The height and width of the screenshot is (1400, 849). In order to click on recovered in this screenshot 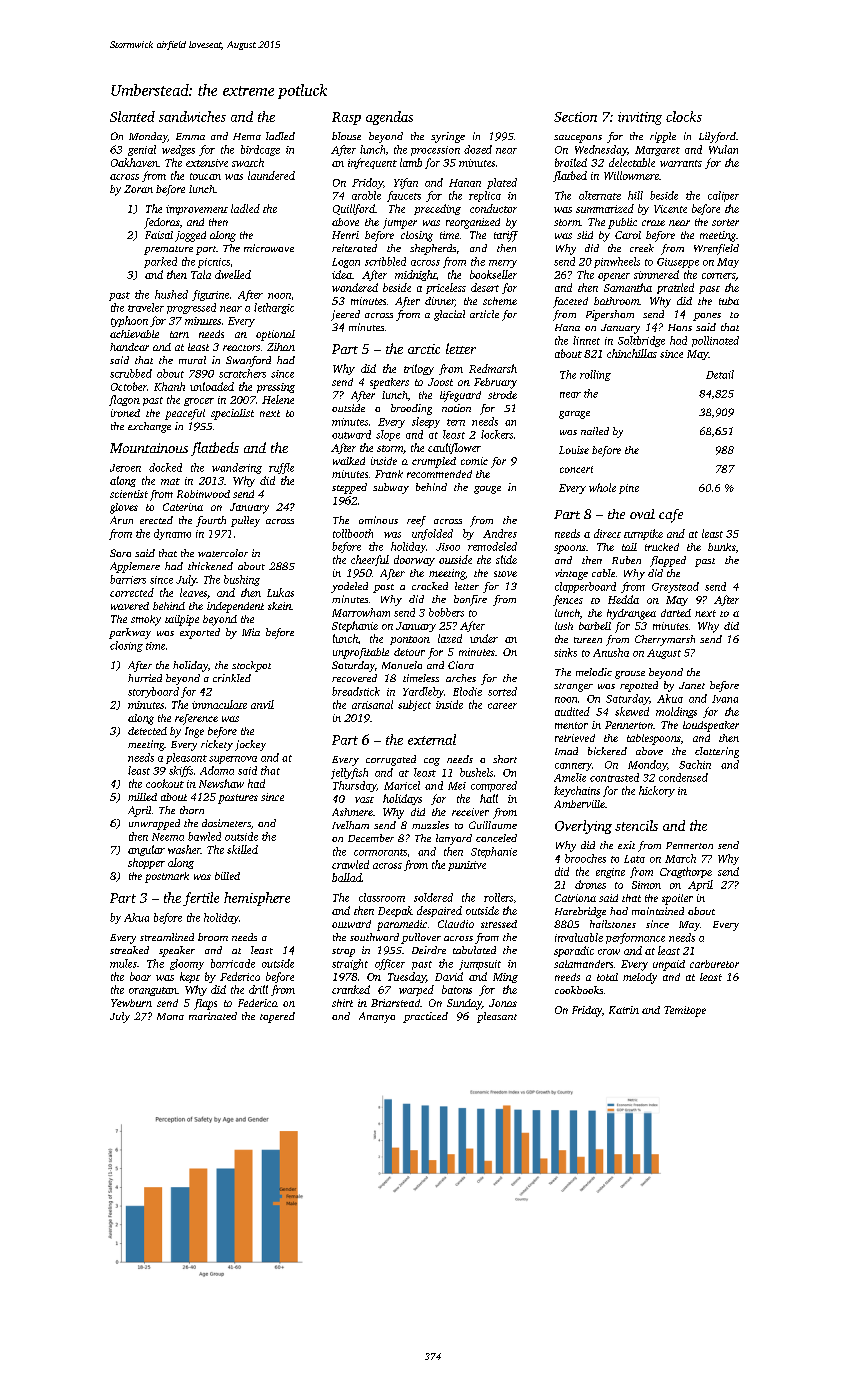, I will do `click(354, 678)`.
